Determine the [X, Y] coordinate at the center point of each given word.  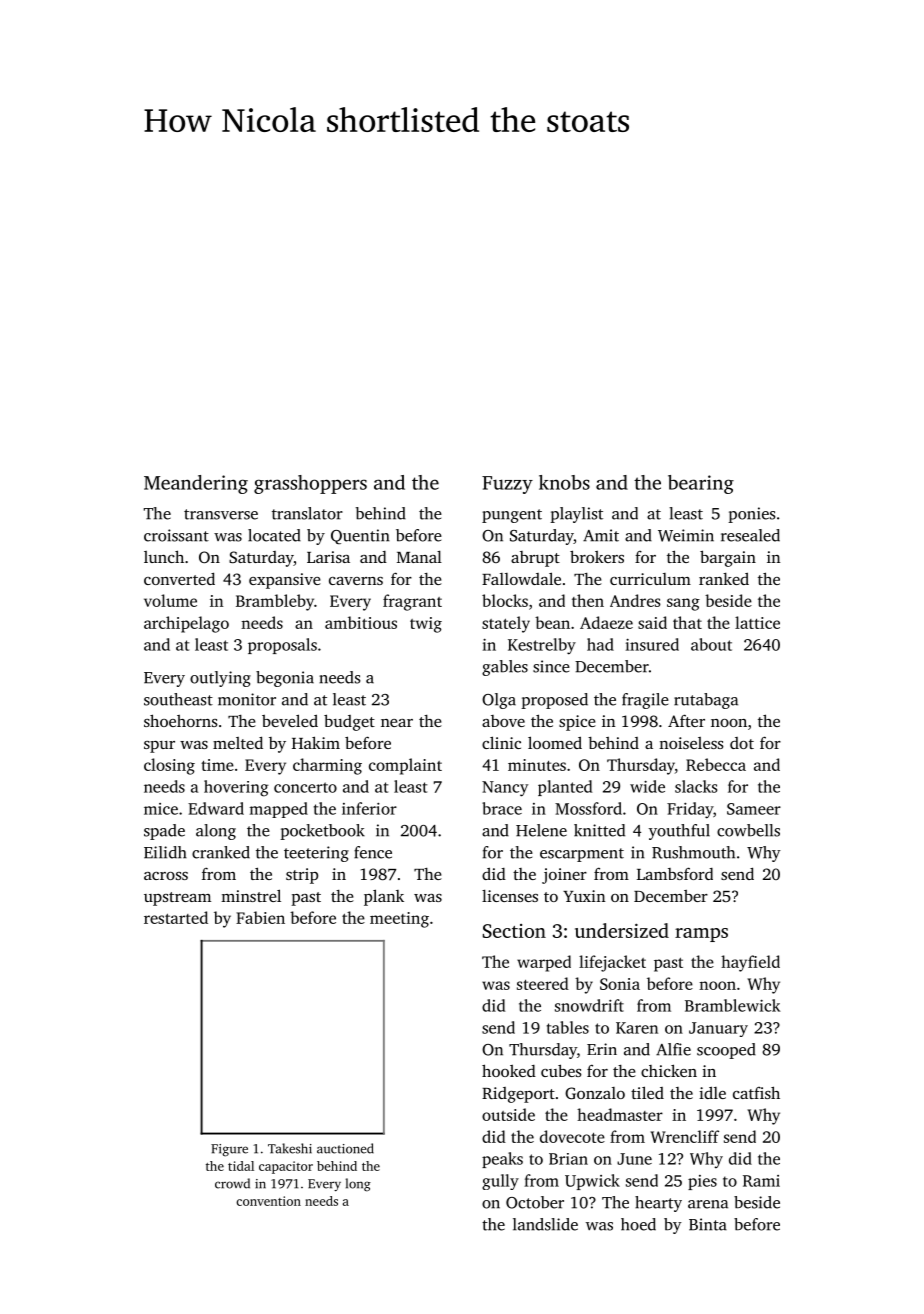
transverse [221, 514]
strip [302, 876]
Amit [601, 535]
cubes [561, 1070]
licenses [510, 896]
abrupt [535, 559]
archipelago [186, 624]
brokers [597, 556]
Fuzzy [507, 485]
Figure [229, 1150]
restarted [176, 917]
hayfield [750, 963]
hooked [509, 1070]
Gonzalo [595, 1093]
